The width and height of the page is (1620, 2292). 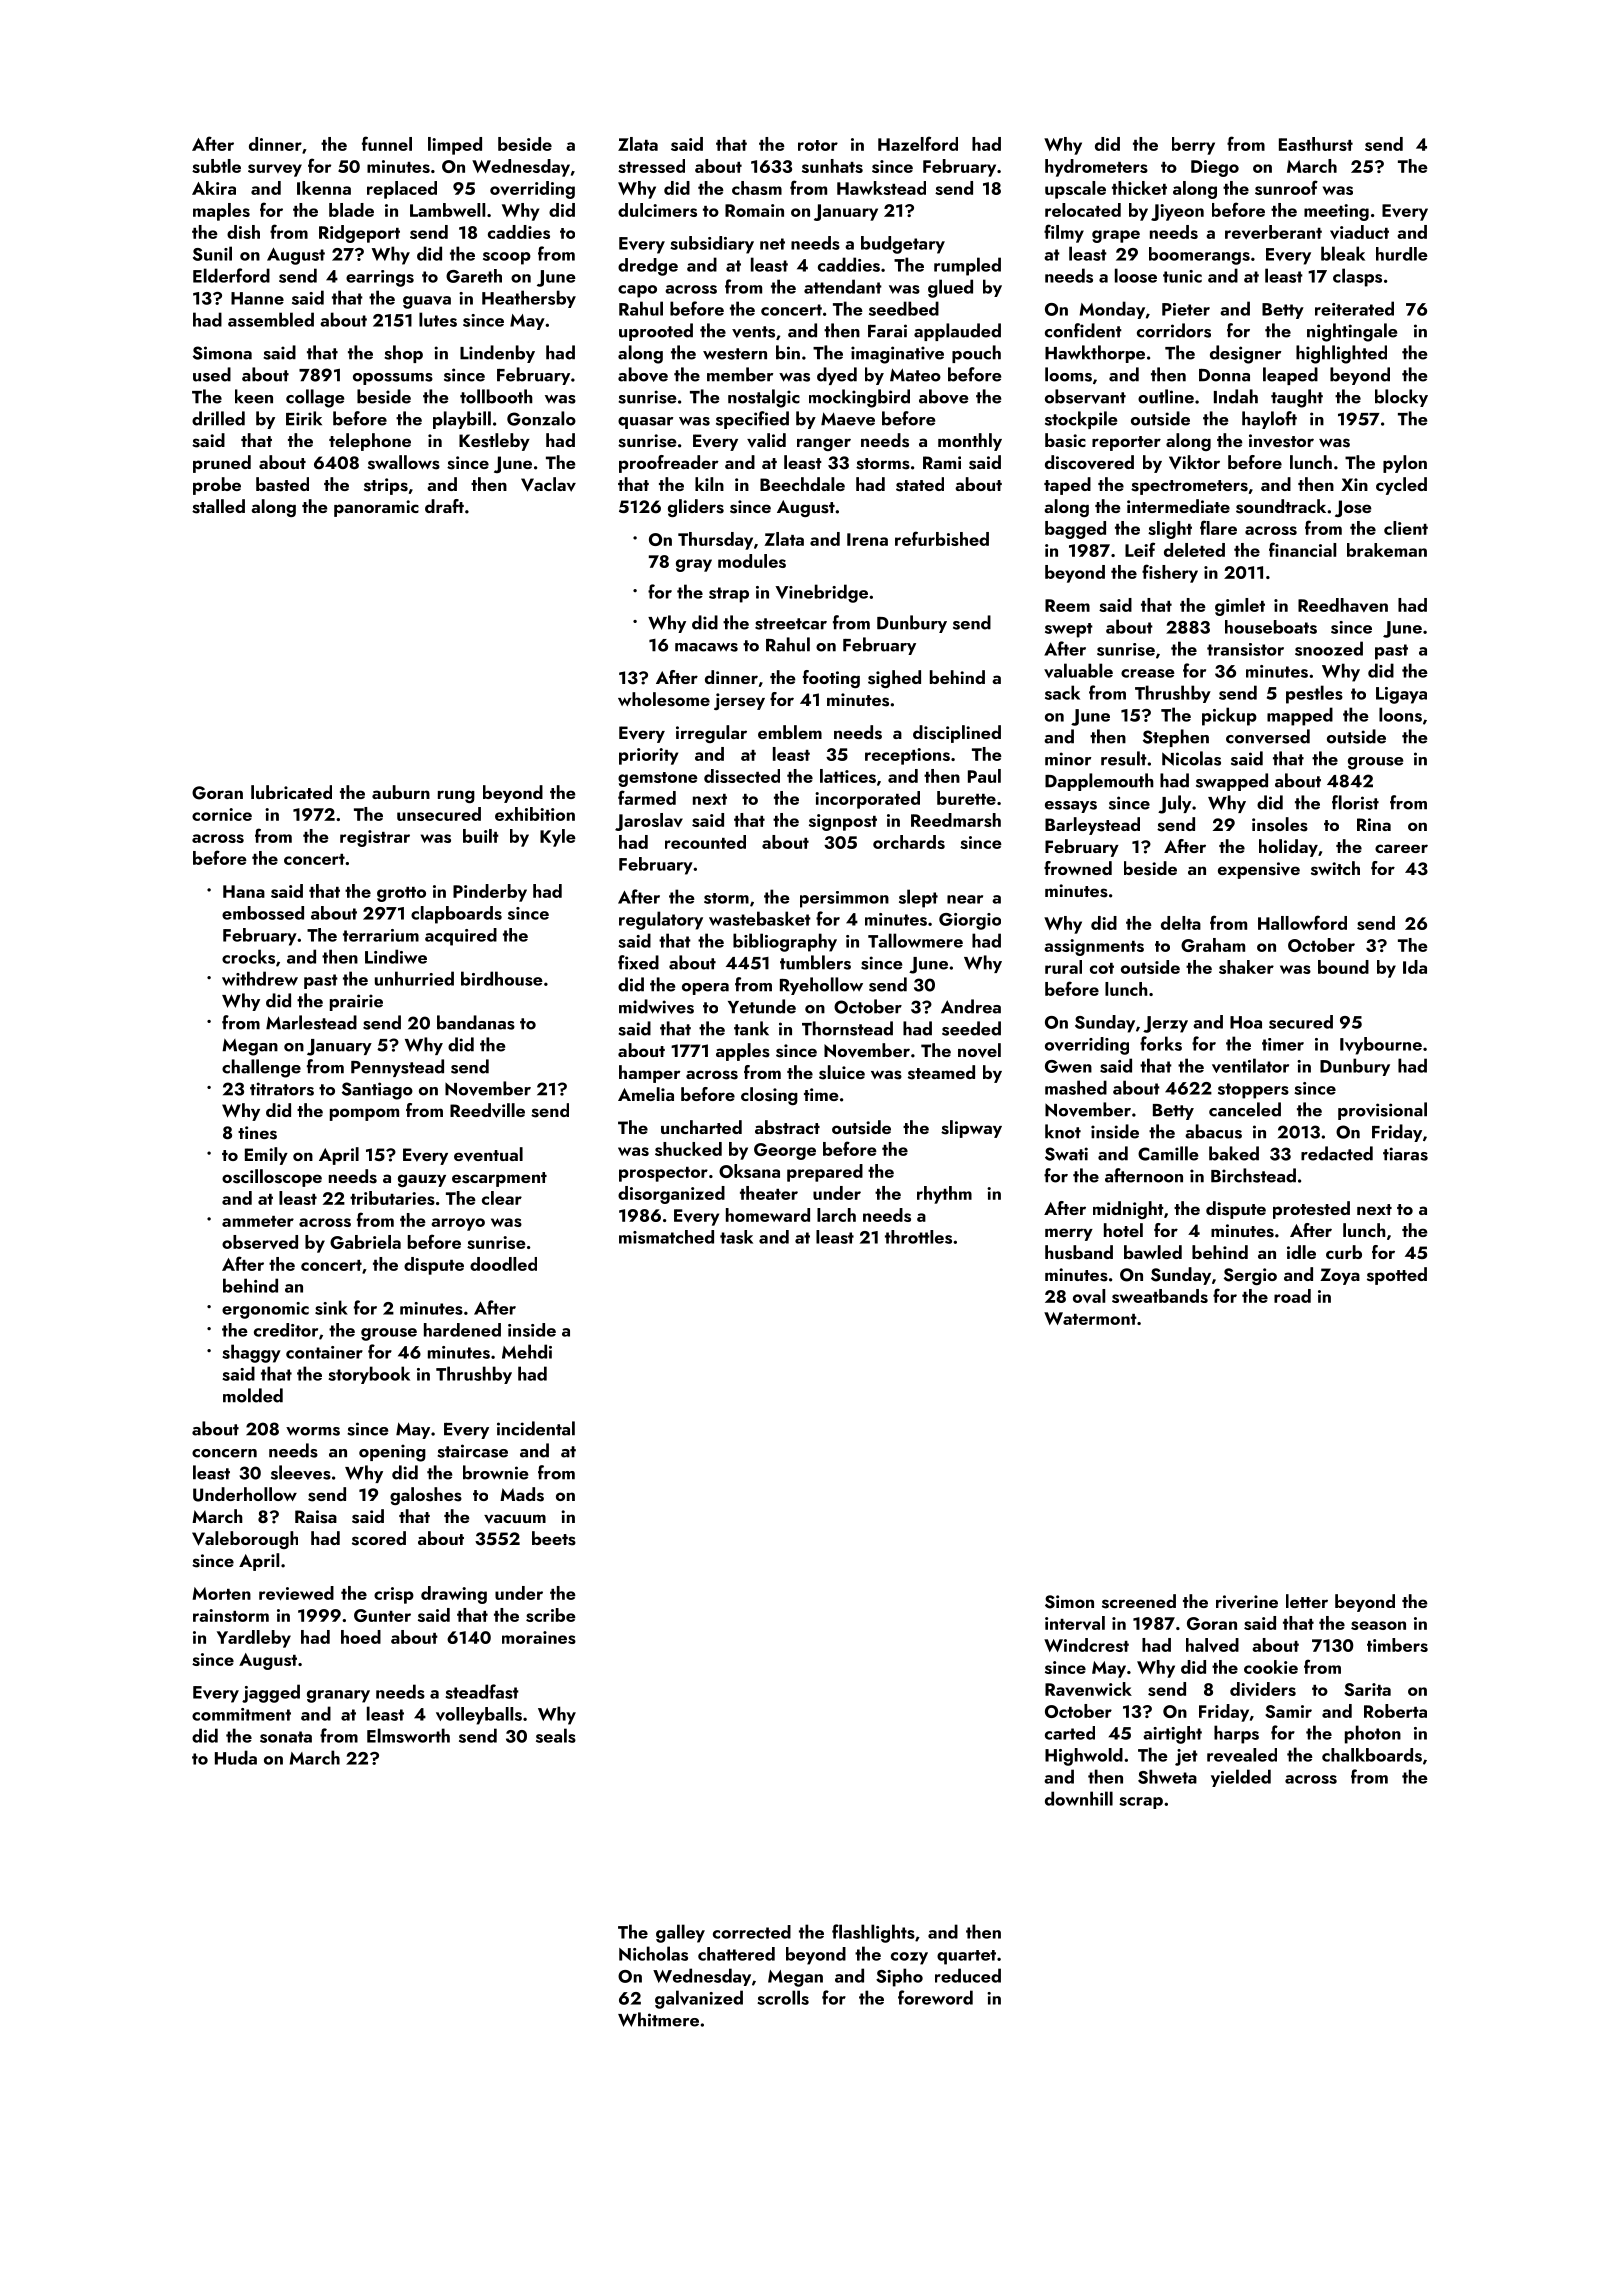 I want to click on pylon, so click(x=1405, y=464).
